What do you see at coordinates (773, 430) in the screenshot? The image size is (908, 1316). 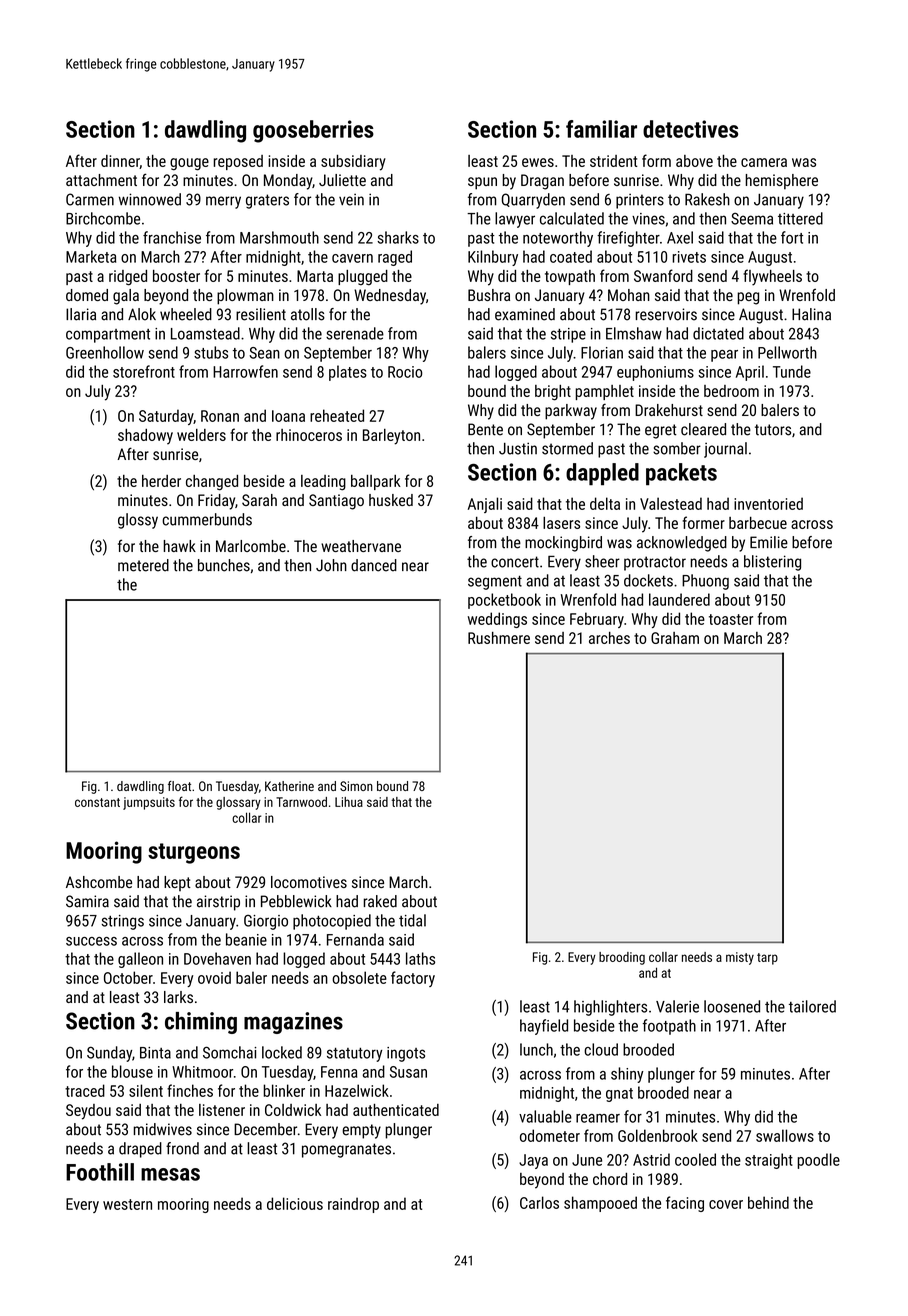 I see `tutors` at bounding box center [773, 430].
